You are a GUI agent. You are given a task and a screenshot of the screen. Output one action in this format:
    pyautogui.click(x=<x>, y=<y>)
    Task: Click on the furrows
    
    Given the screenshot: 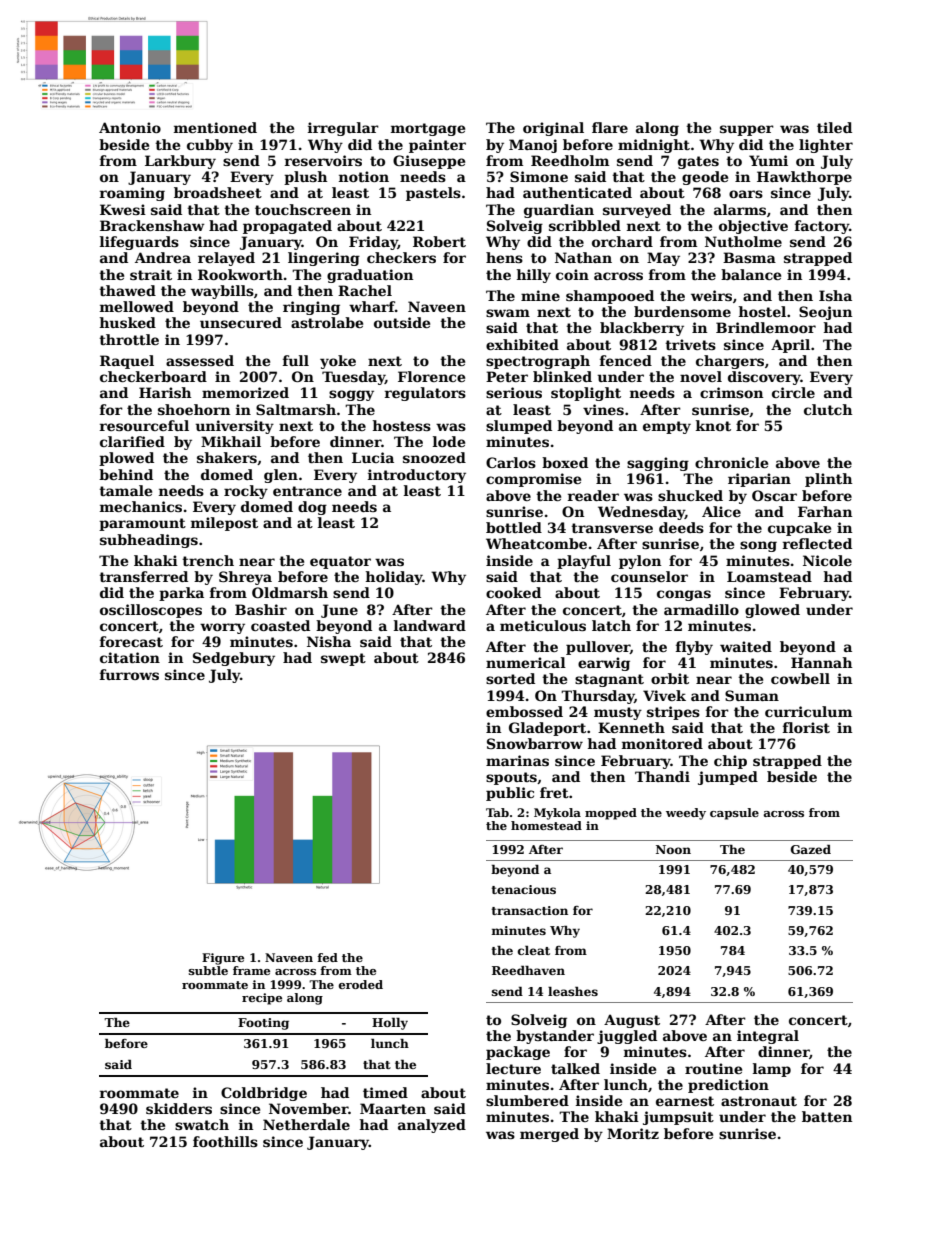 What is the action you would take?
    pyautogui.click(x=129, y=674)
